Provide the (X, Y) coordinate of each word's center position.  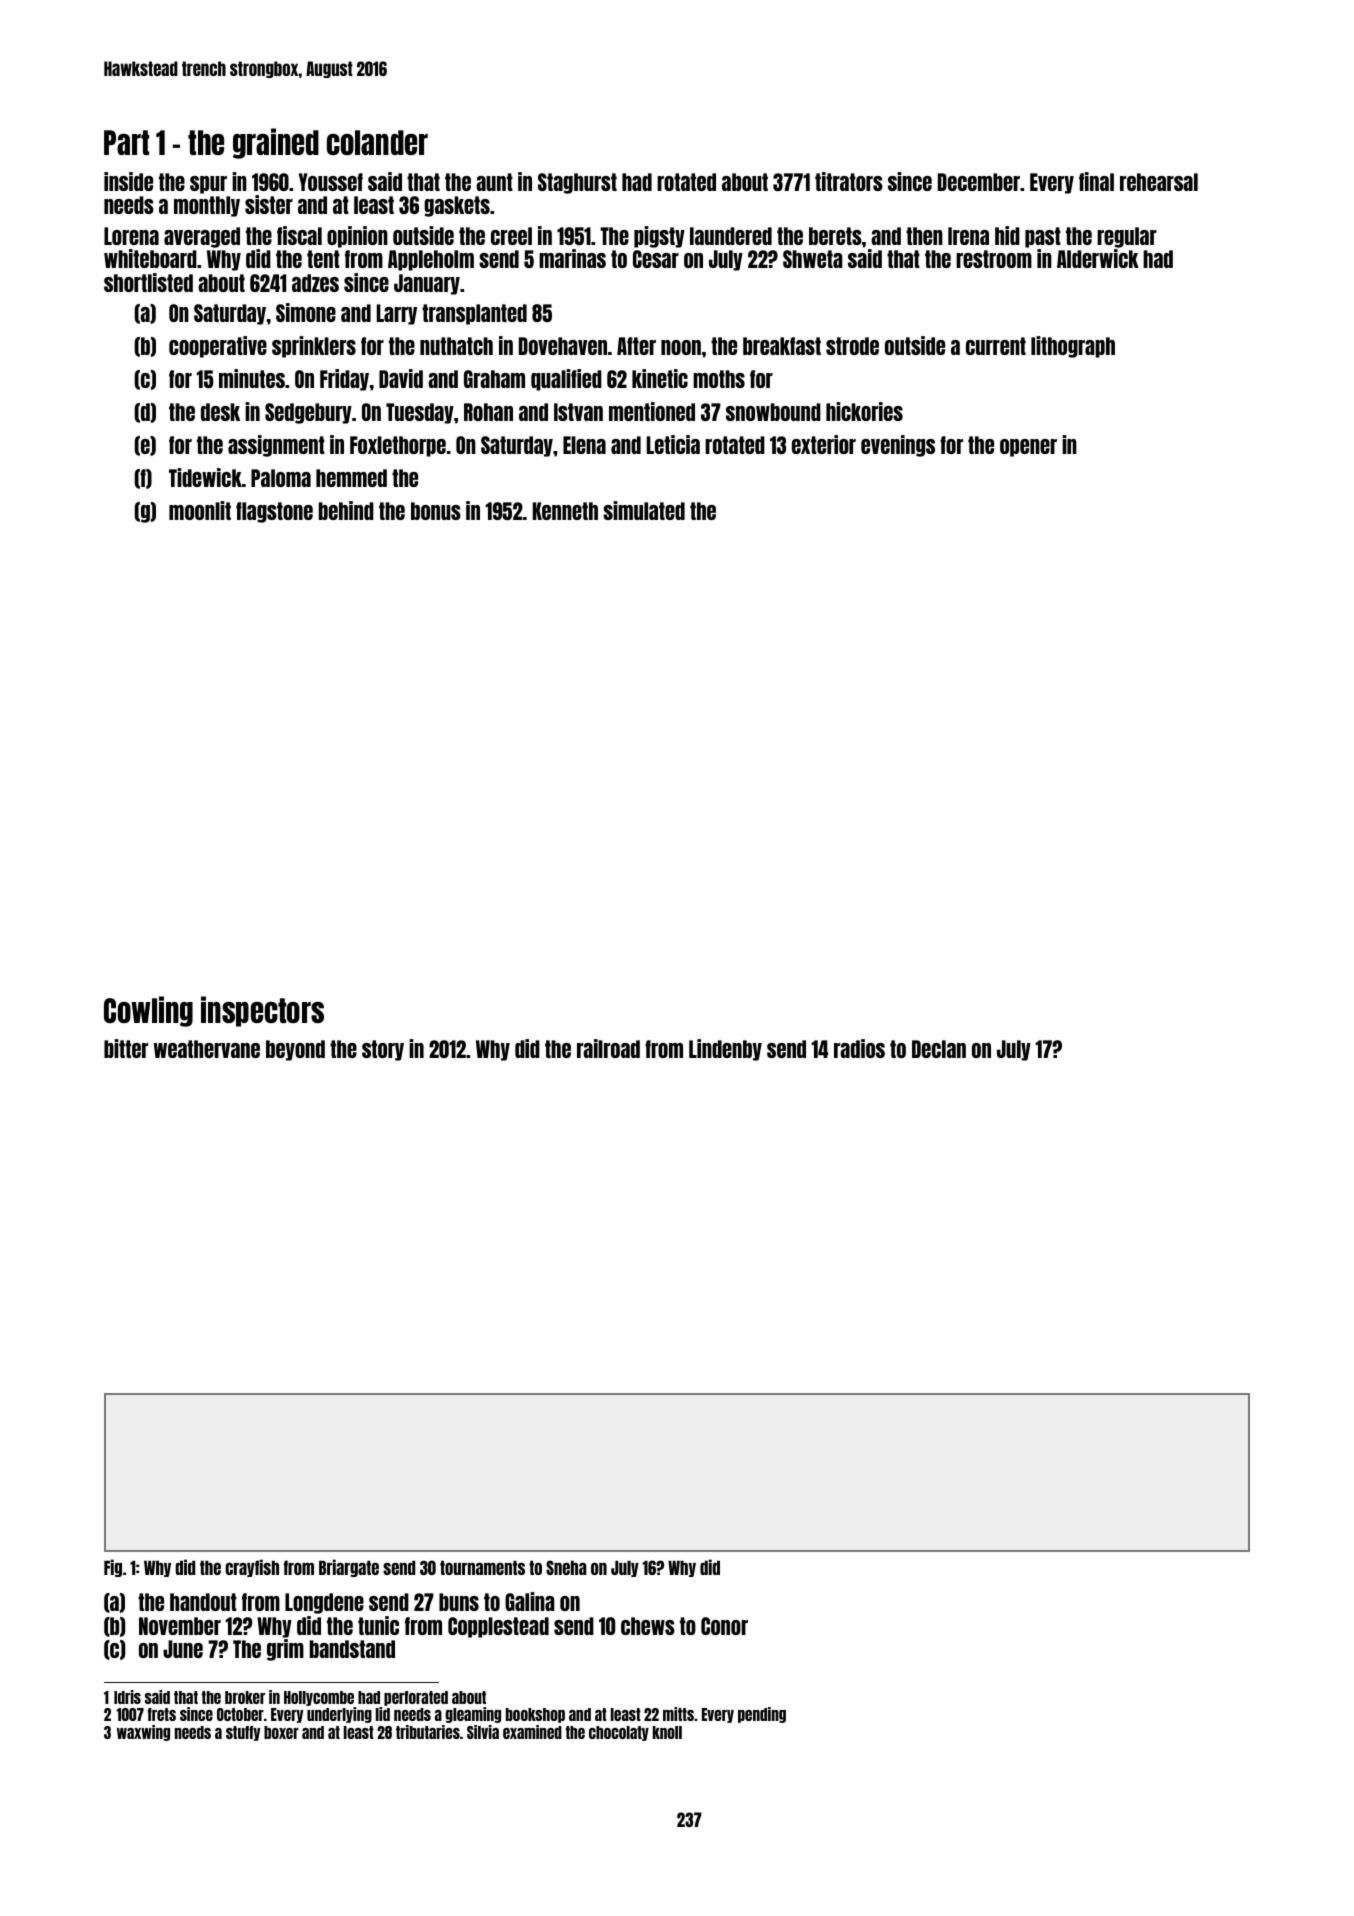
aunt (494, 182)
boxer (281, 1732)
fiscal (299, 235)
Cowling (148, 1011)
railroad (608, 1048)
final (1096, 181)
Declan (939, 1049)
